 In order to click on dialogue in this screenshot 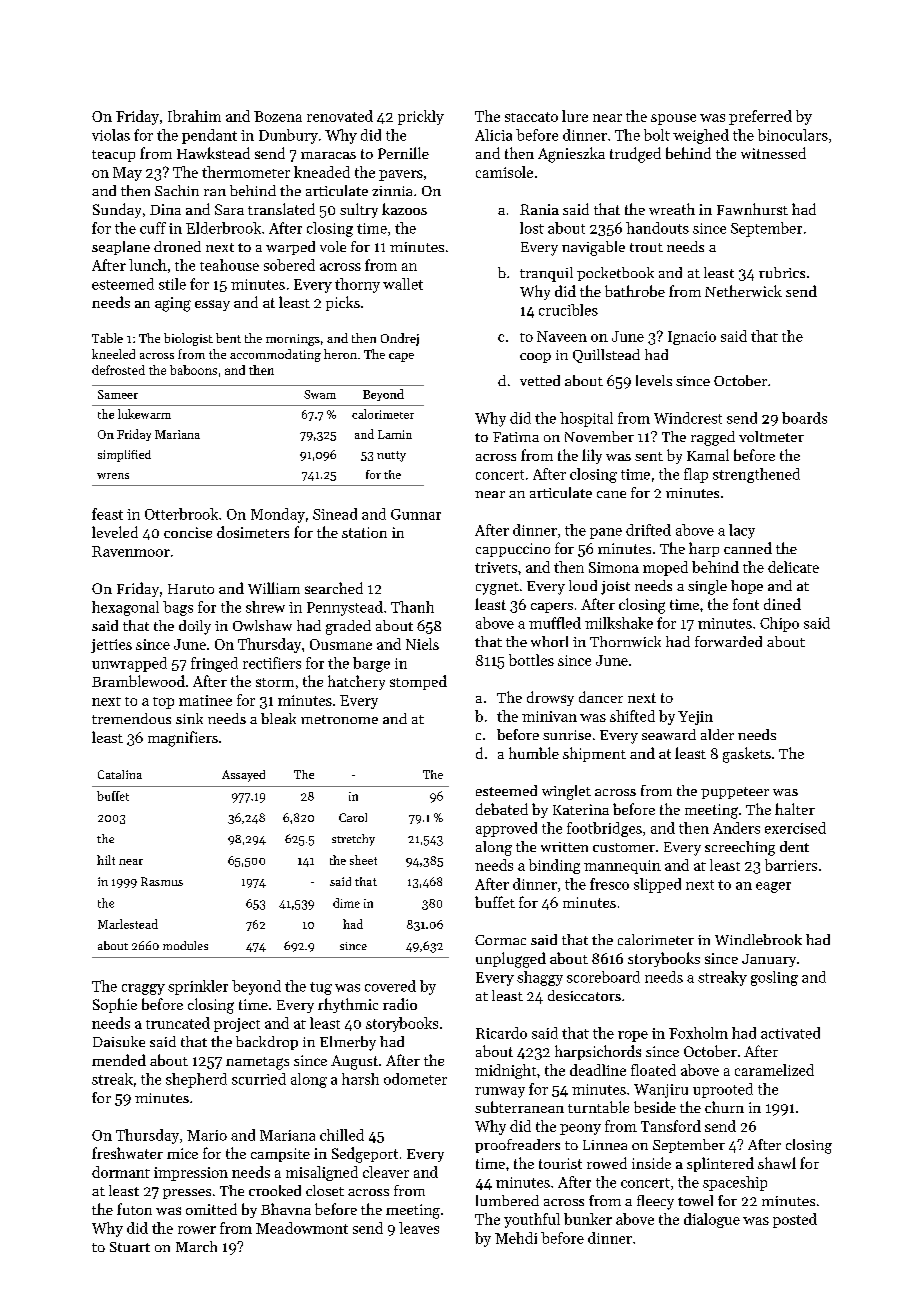, I will do `click(712, 1220)`.
